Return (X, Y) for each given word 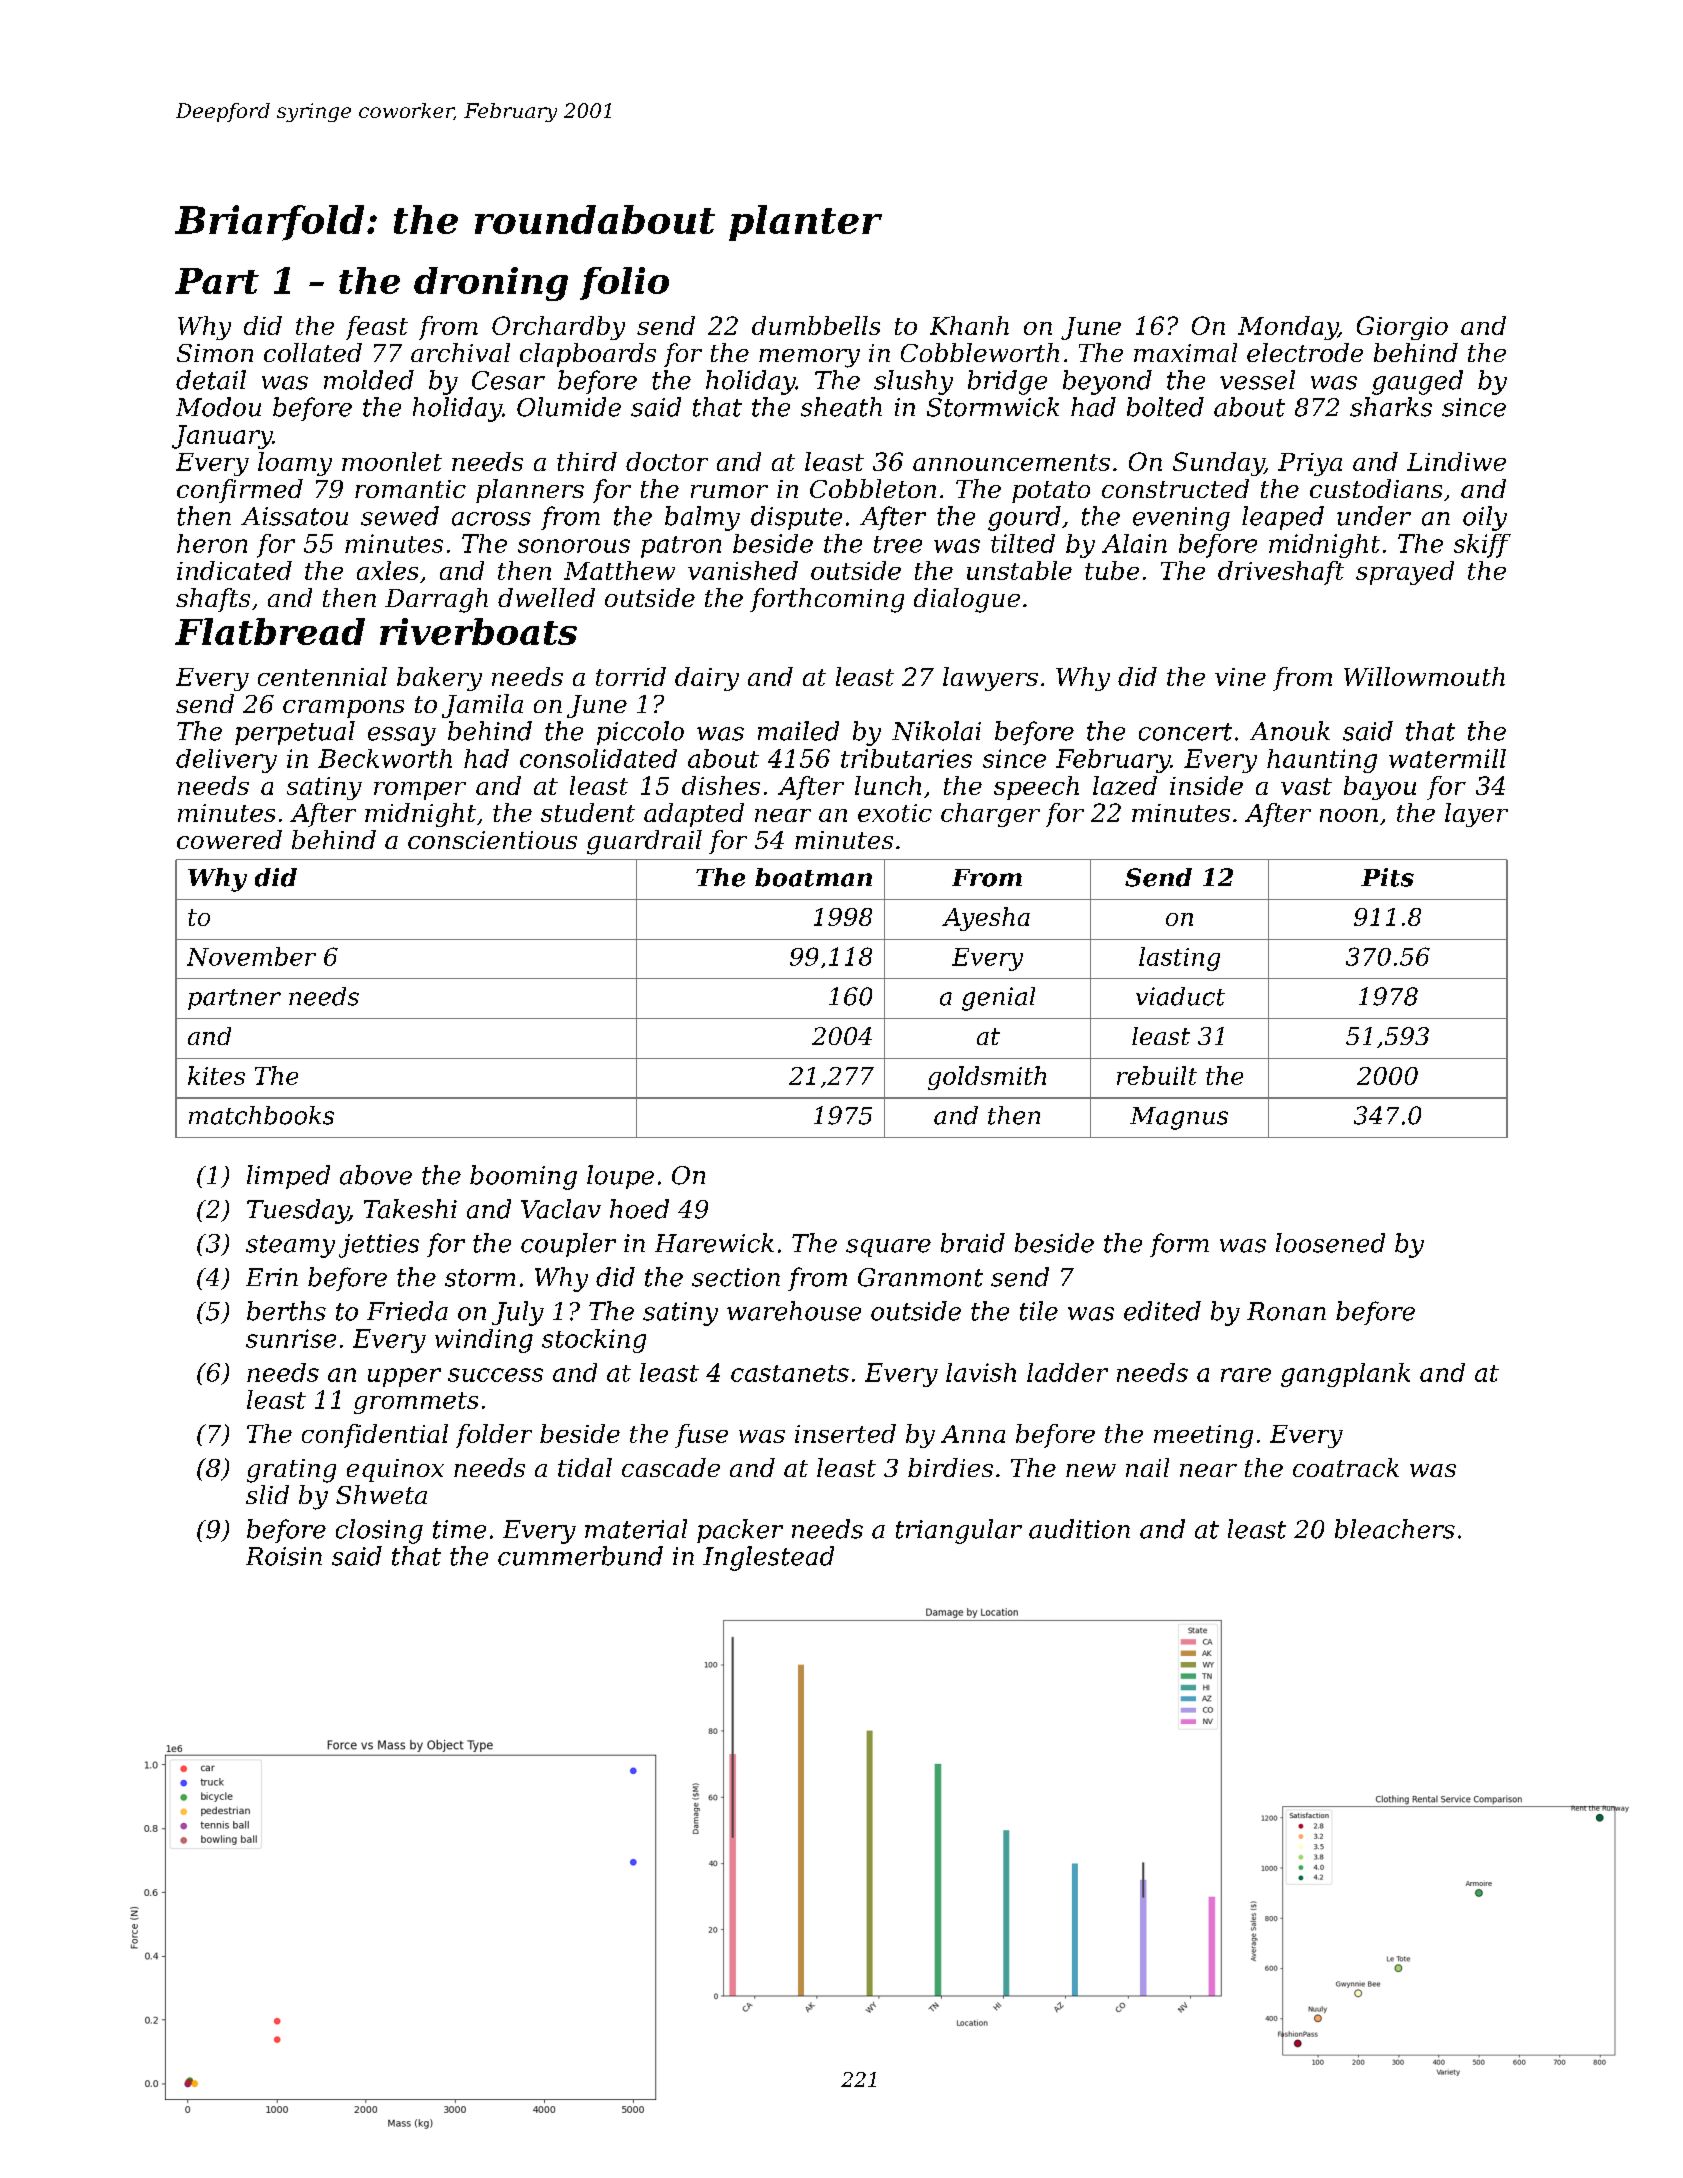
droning (491, 284)
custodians (1376, 488)
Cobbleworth (980, 352)
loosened (1330, 1243)
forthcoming (827, 600)
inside (1206, 785)
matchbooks (261, 1115)
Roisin (284, 1556)
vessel (1257, 380)
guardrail (644, 842)
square (888, 1248)
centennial (322, 676)
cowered (229, 839)
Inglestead (768, 1558)
